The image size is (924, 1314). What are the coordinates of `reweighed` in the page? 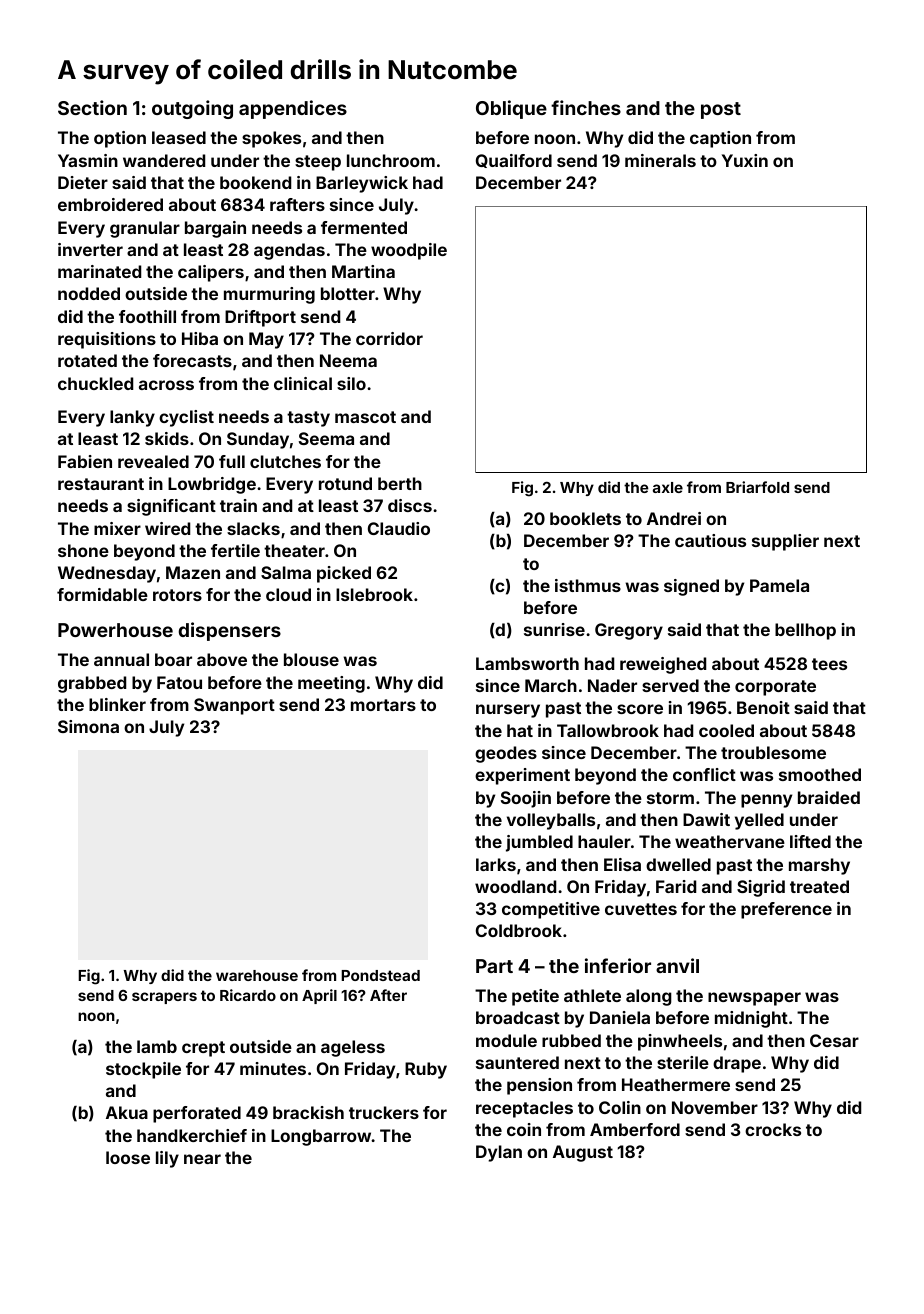 It's located at (663, 665).
